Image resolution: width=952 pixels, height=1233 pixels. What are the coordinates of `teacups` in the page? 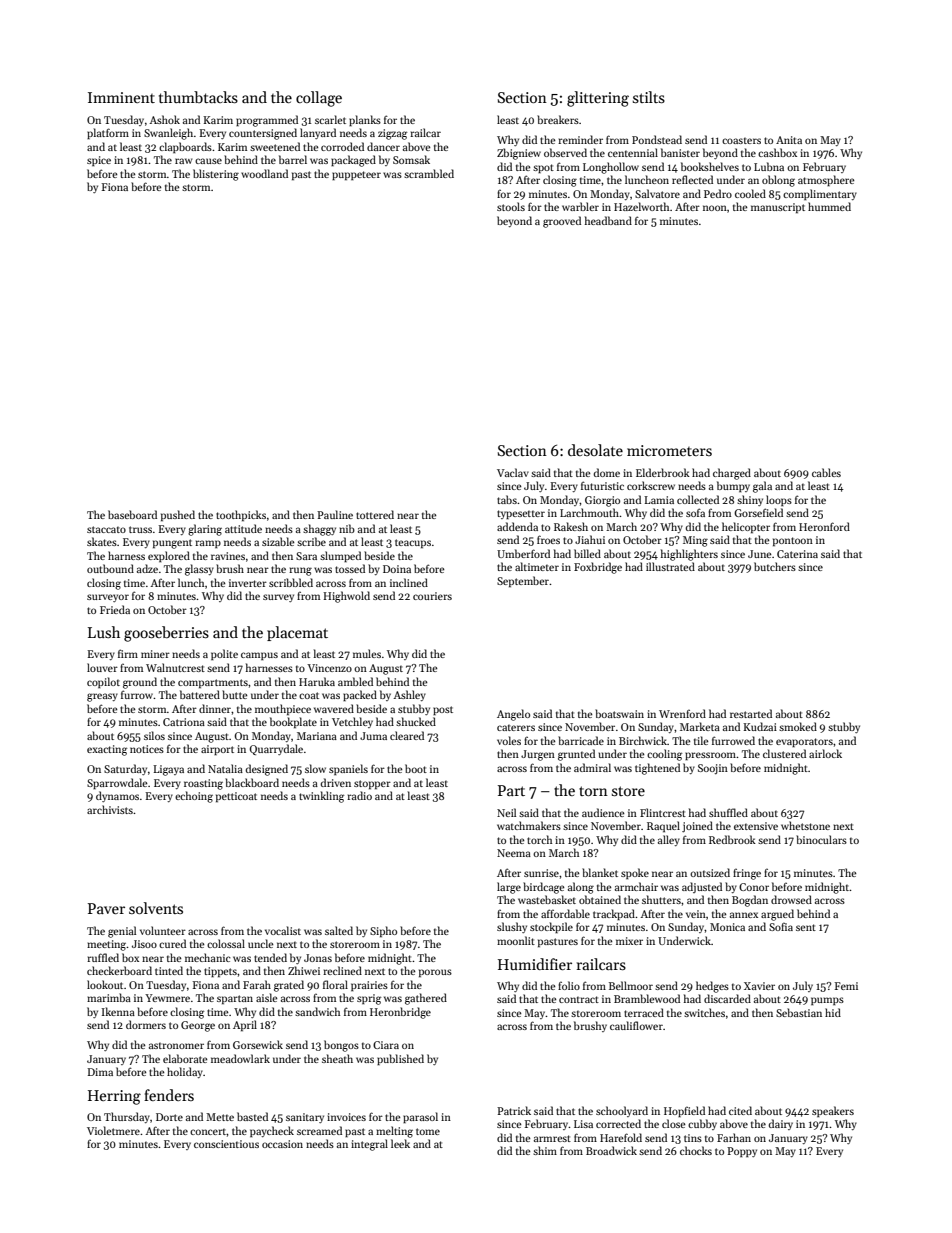 It's located at (413, 543).
